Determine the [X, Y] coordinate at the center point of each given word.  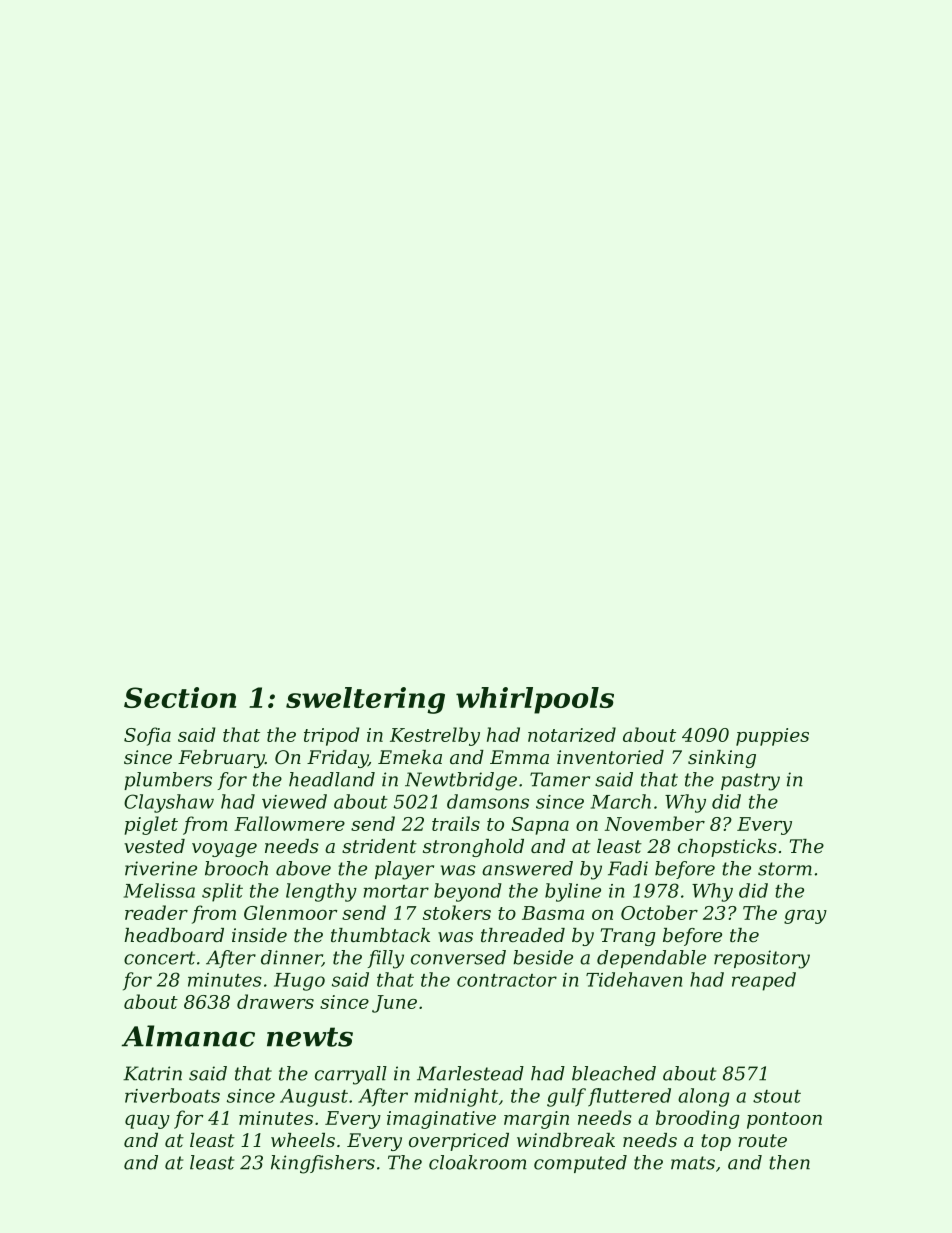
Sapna [540, 826]
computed [580, 1164]
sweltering [365, 700]
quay [147, 1122]
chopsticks [727, 848]
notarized [572, 734]
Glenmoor [290, 912]
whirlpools [535, 700]
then [789, 1162]
